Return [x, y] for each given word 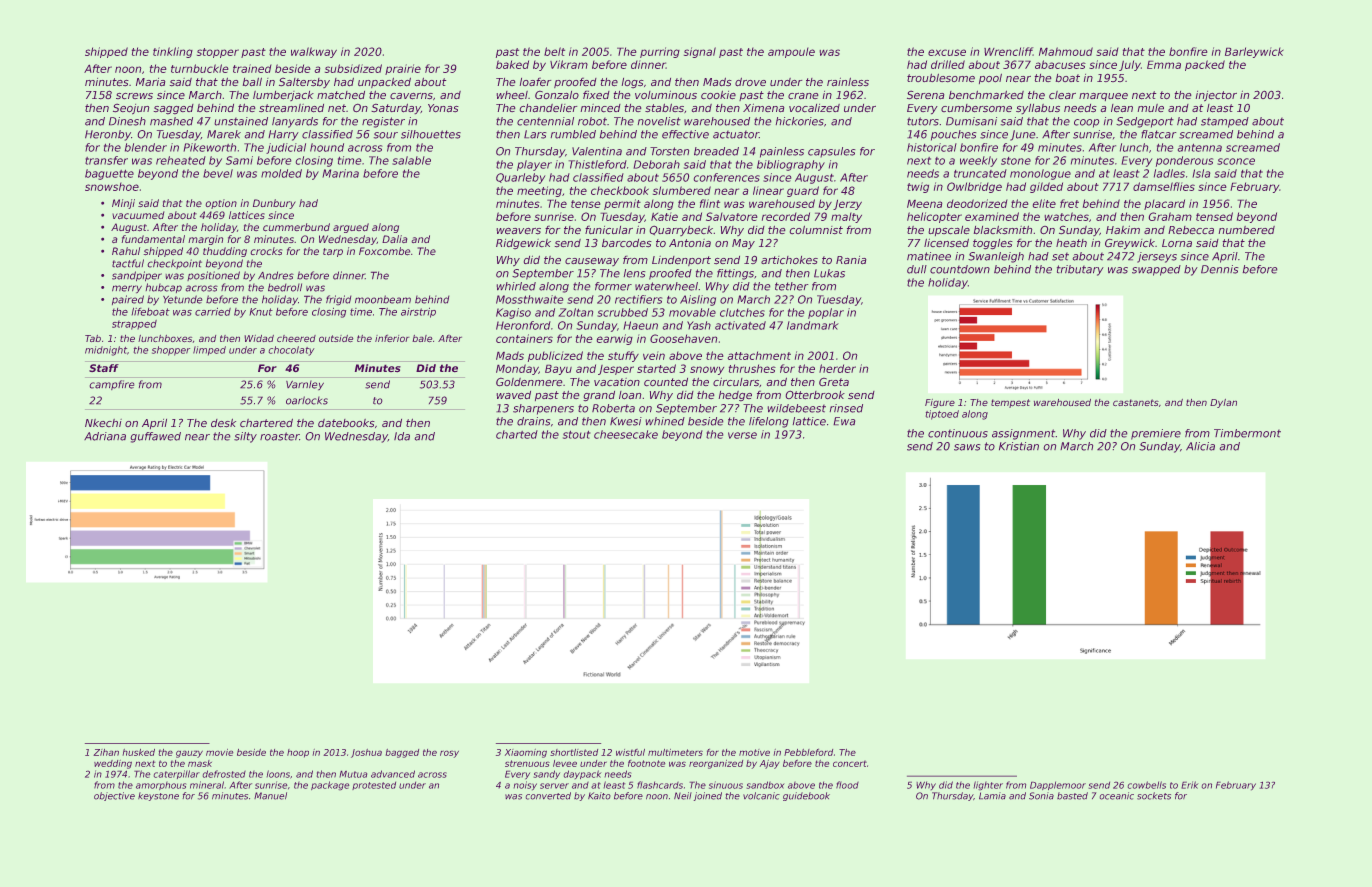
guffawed [155, 437]
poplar [826, 313]
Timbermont [1247, 433]
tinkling [173, 52]
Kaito [599, 796]
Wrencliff [1008, 51]
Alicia [1200, 446]
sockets [1154, 796]
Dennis [1220, 269]
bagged [402, 753]
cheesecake [626, 434]
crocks [266, 251]
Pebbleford [808, 752]
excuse [947, 52]
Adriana [105, 436]
